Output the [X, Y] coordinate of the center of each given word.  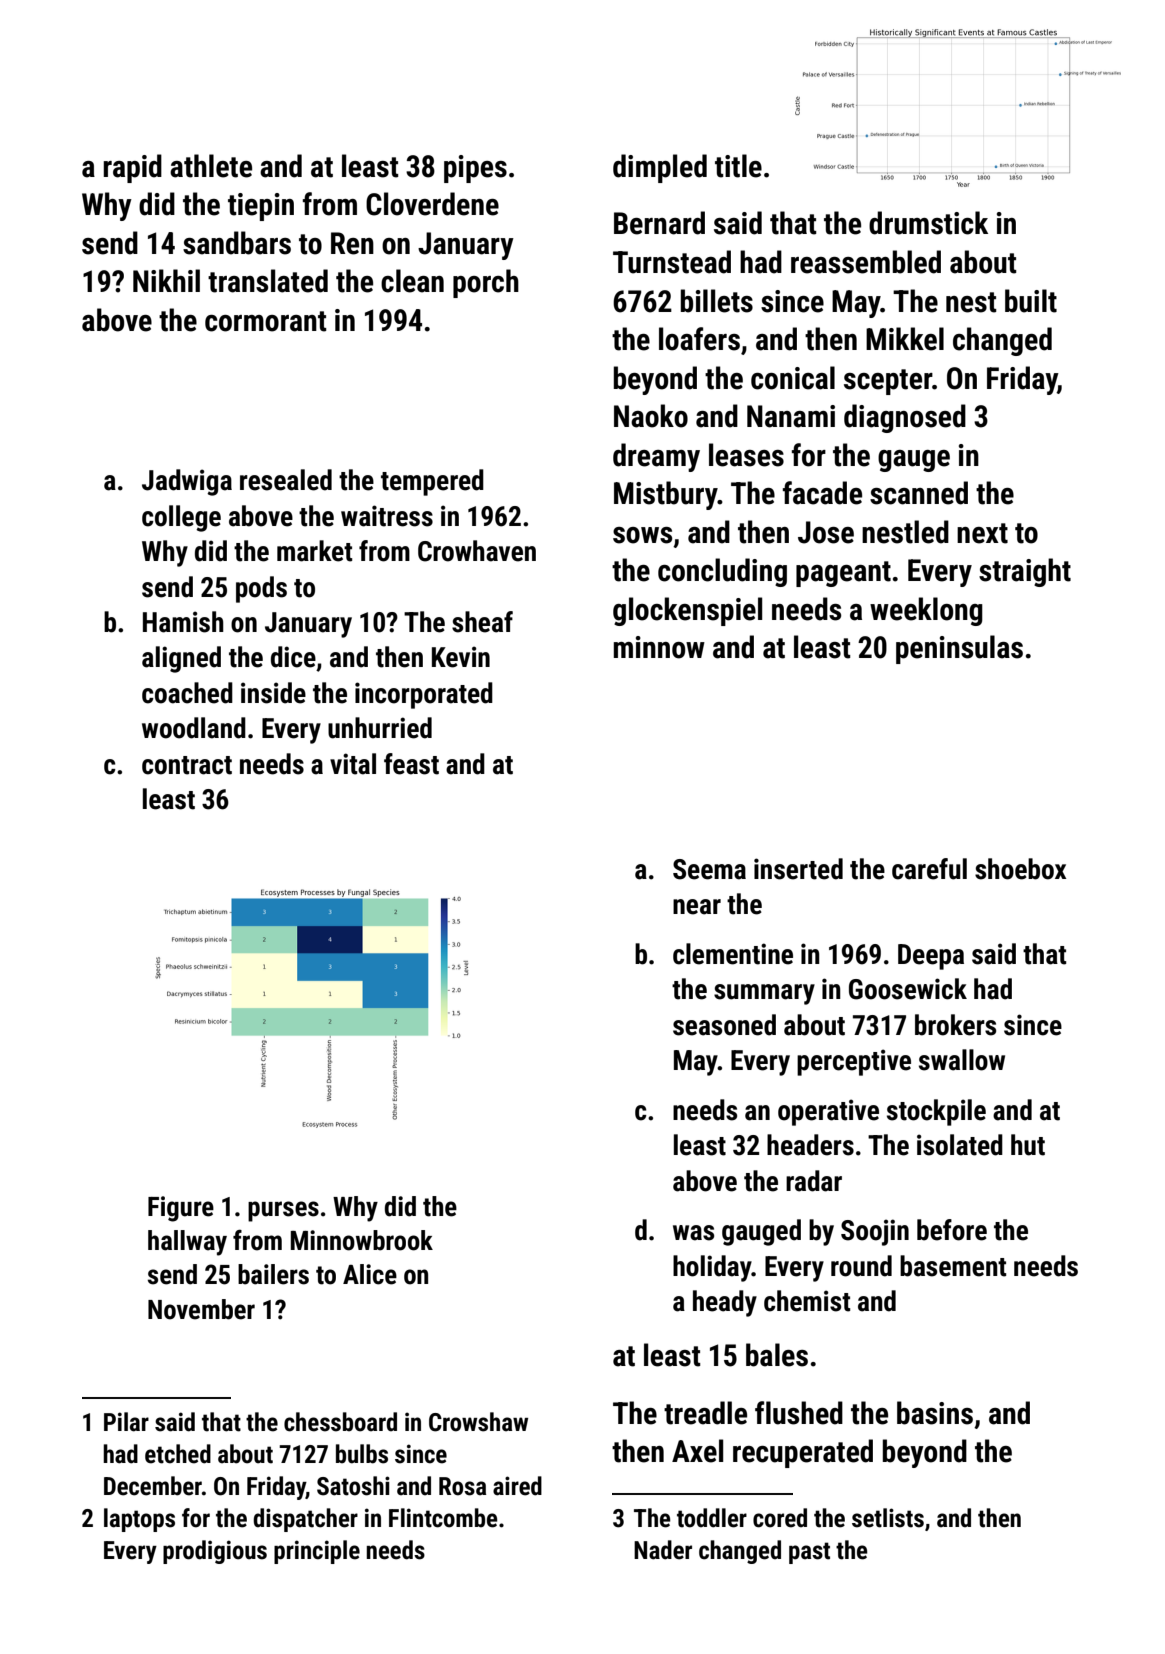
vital [353, 764]
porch [486, 283]
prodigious [215, 1552]
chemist [807, 1301]
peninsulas [959, 649]
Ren [352, 243]
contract [187, 765]
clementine [733, 954]
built [1031, 301]
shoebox [1020, 869]
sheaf [482, 622]
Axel [697, 1451]
